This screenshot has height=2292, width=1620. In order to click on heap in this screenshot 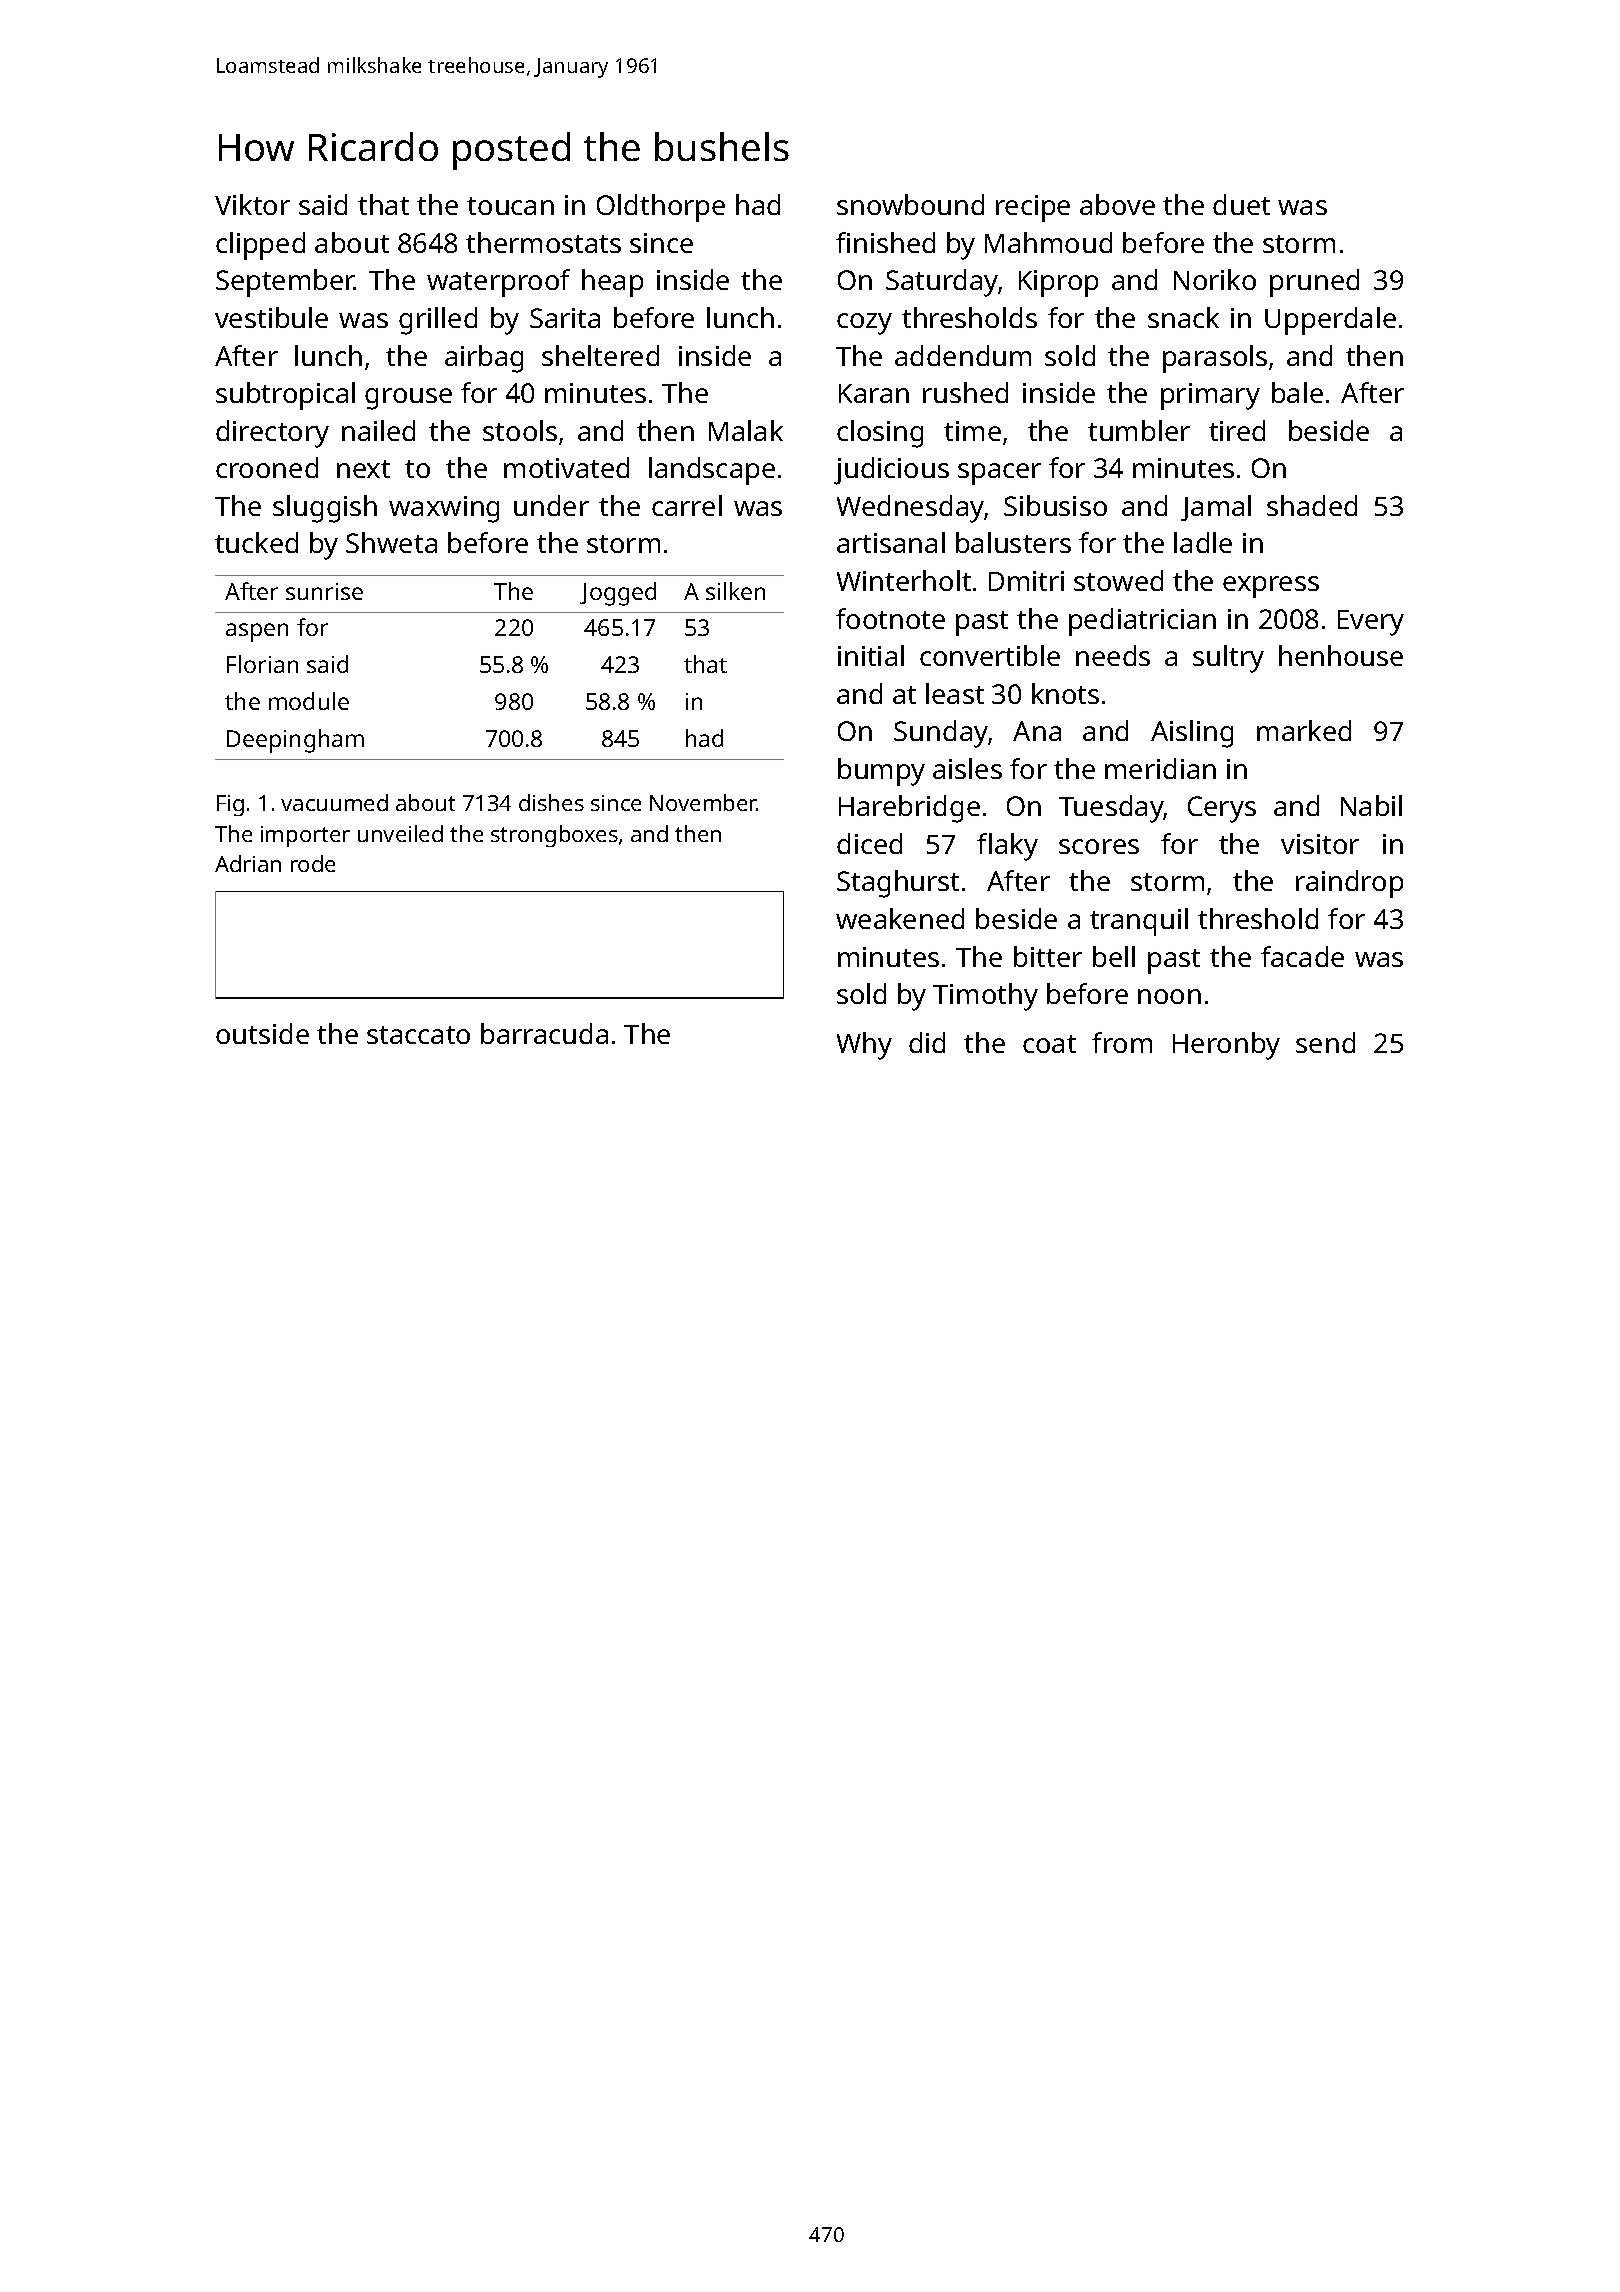, I will do `click(612, 283)`.
